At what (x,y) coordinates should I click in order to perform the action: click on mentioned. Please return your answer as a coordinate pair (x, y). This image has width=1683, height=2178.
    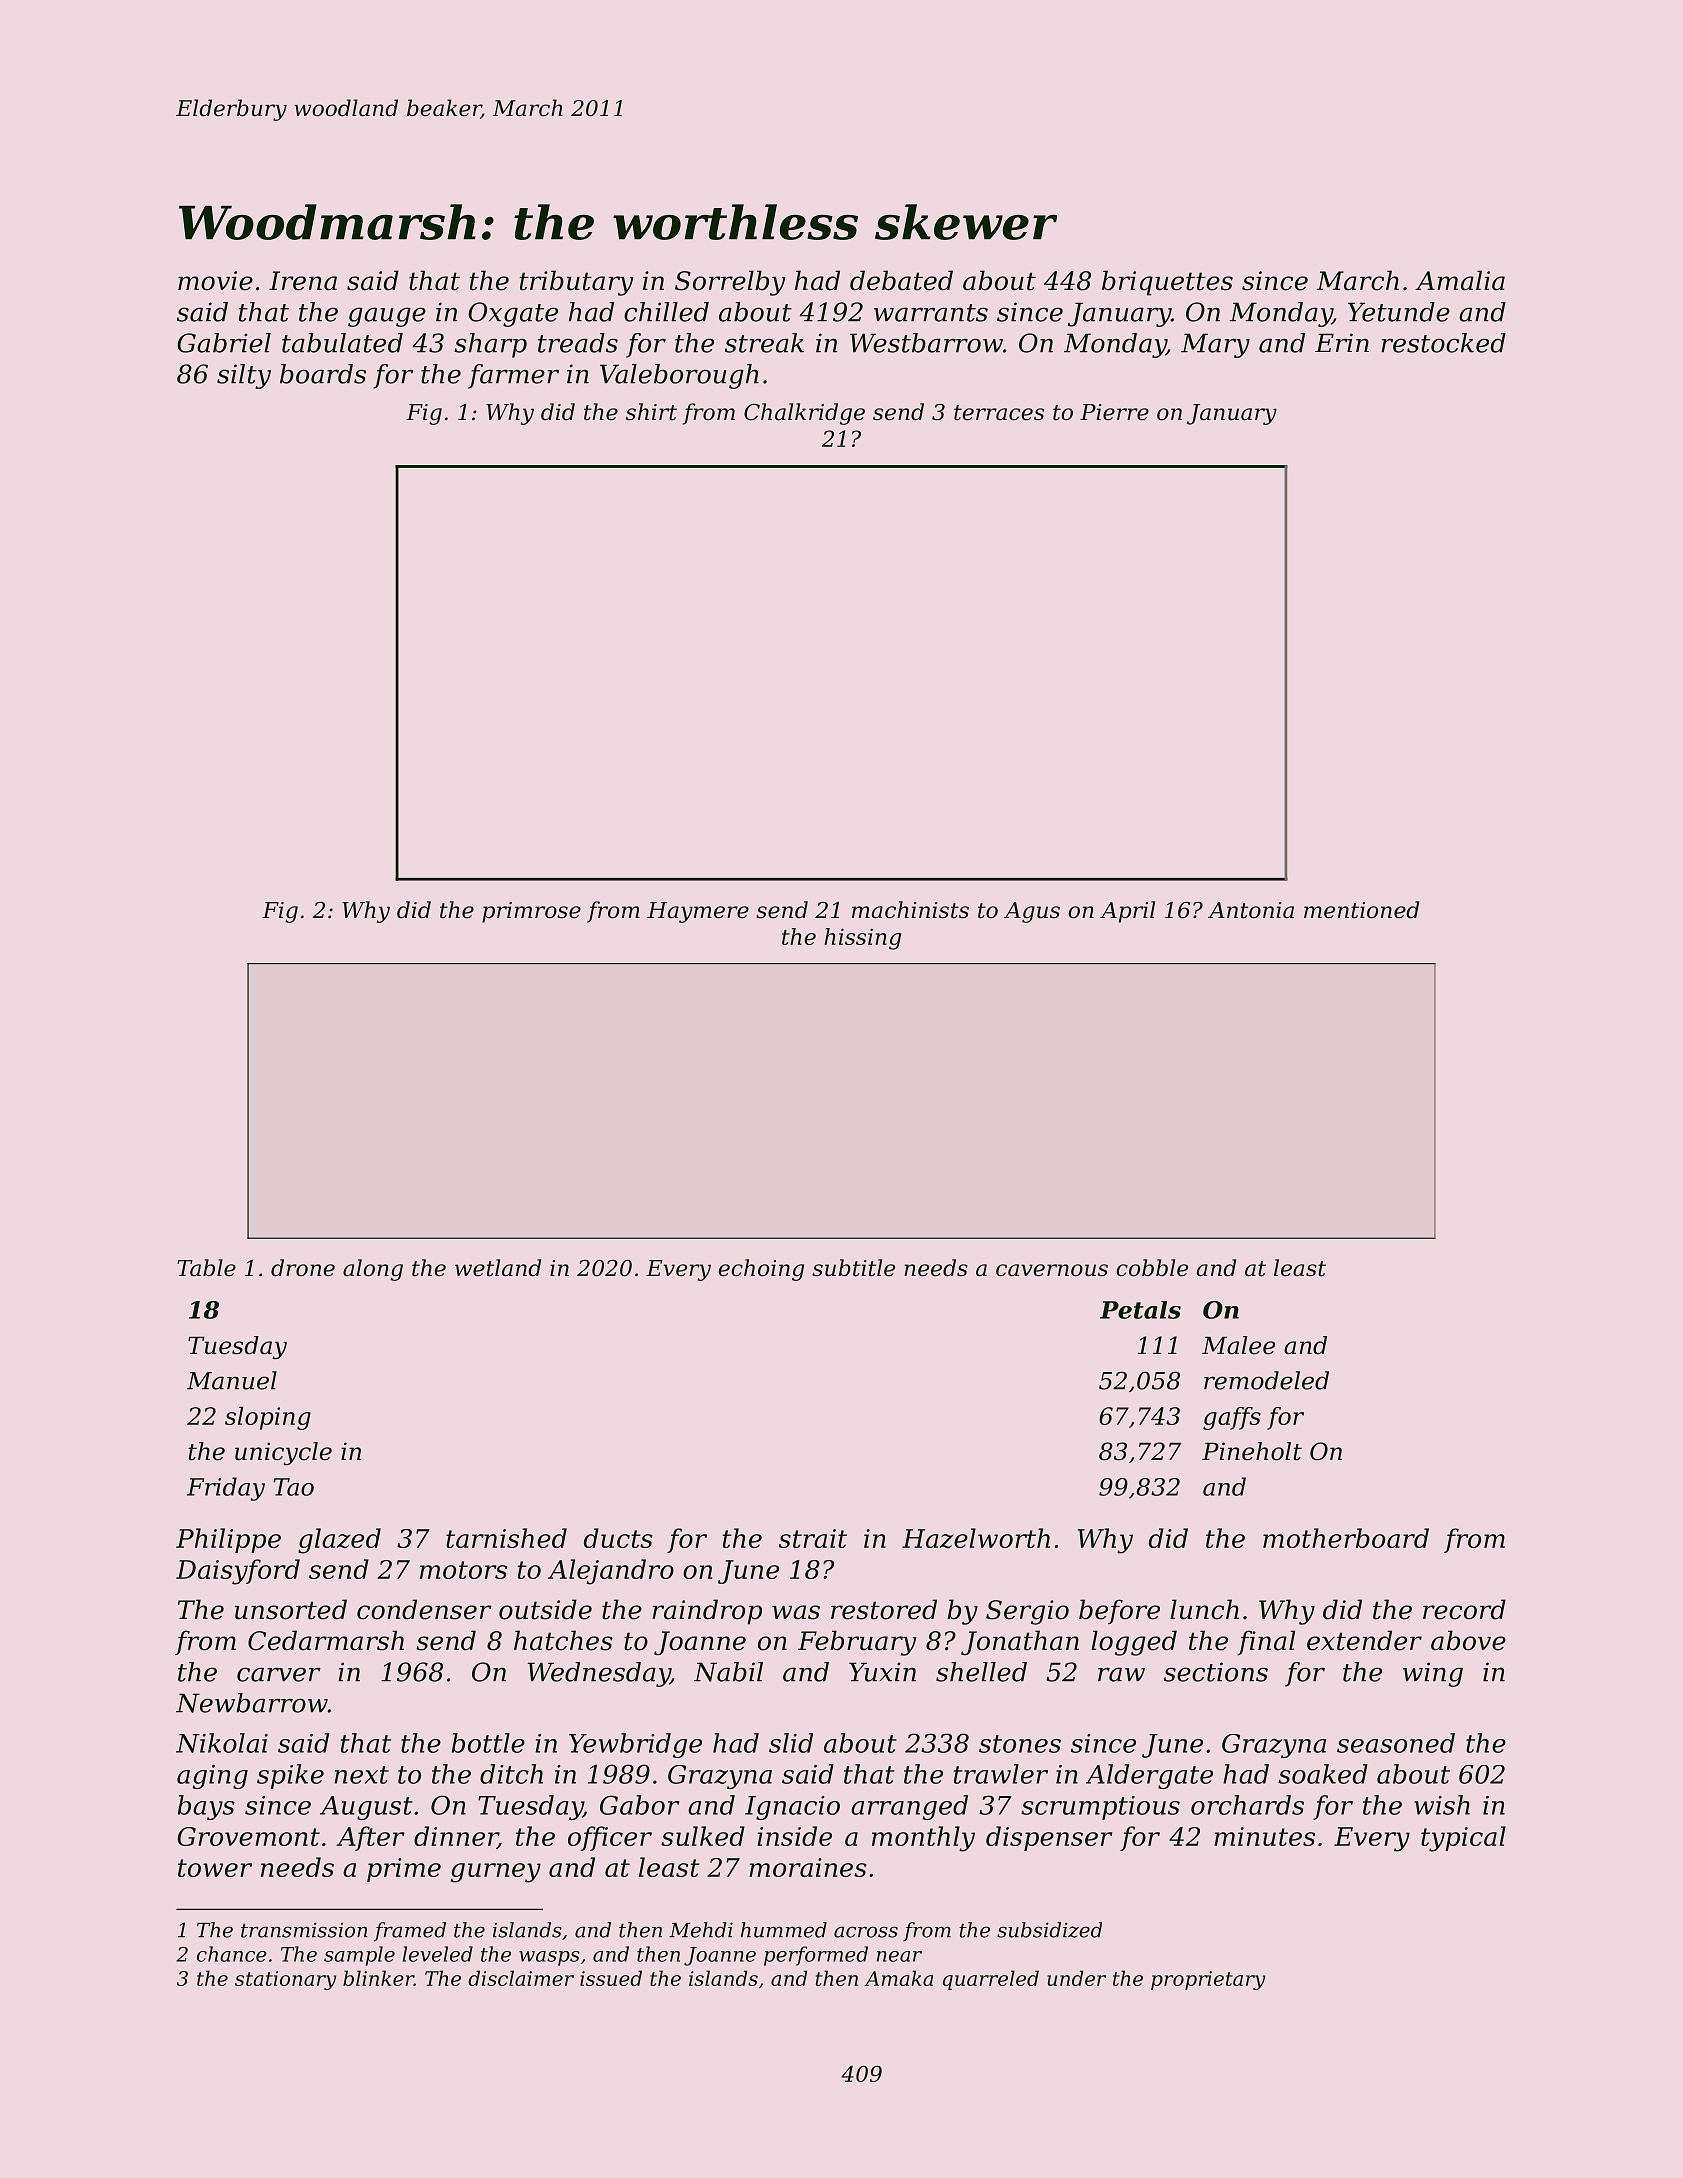
    Looking at the image, I should click on (1361, 910).
